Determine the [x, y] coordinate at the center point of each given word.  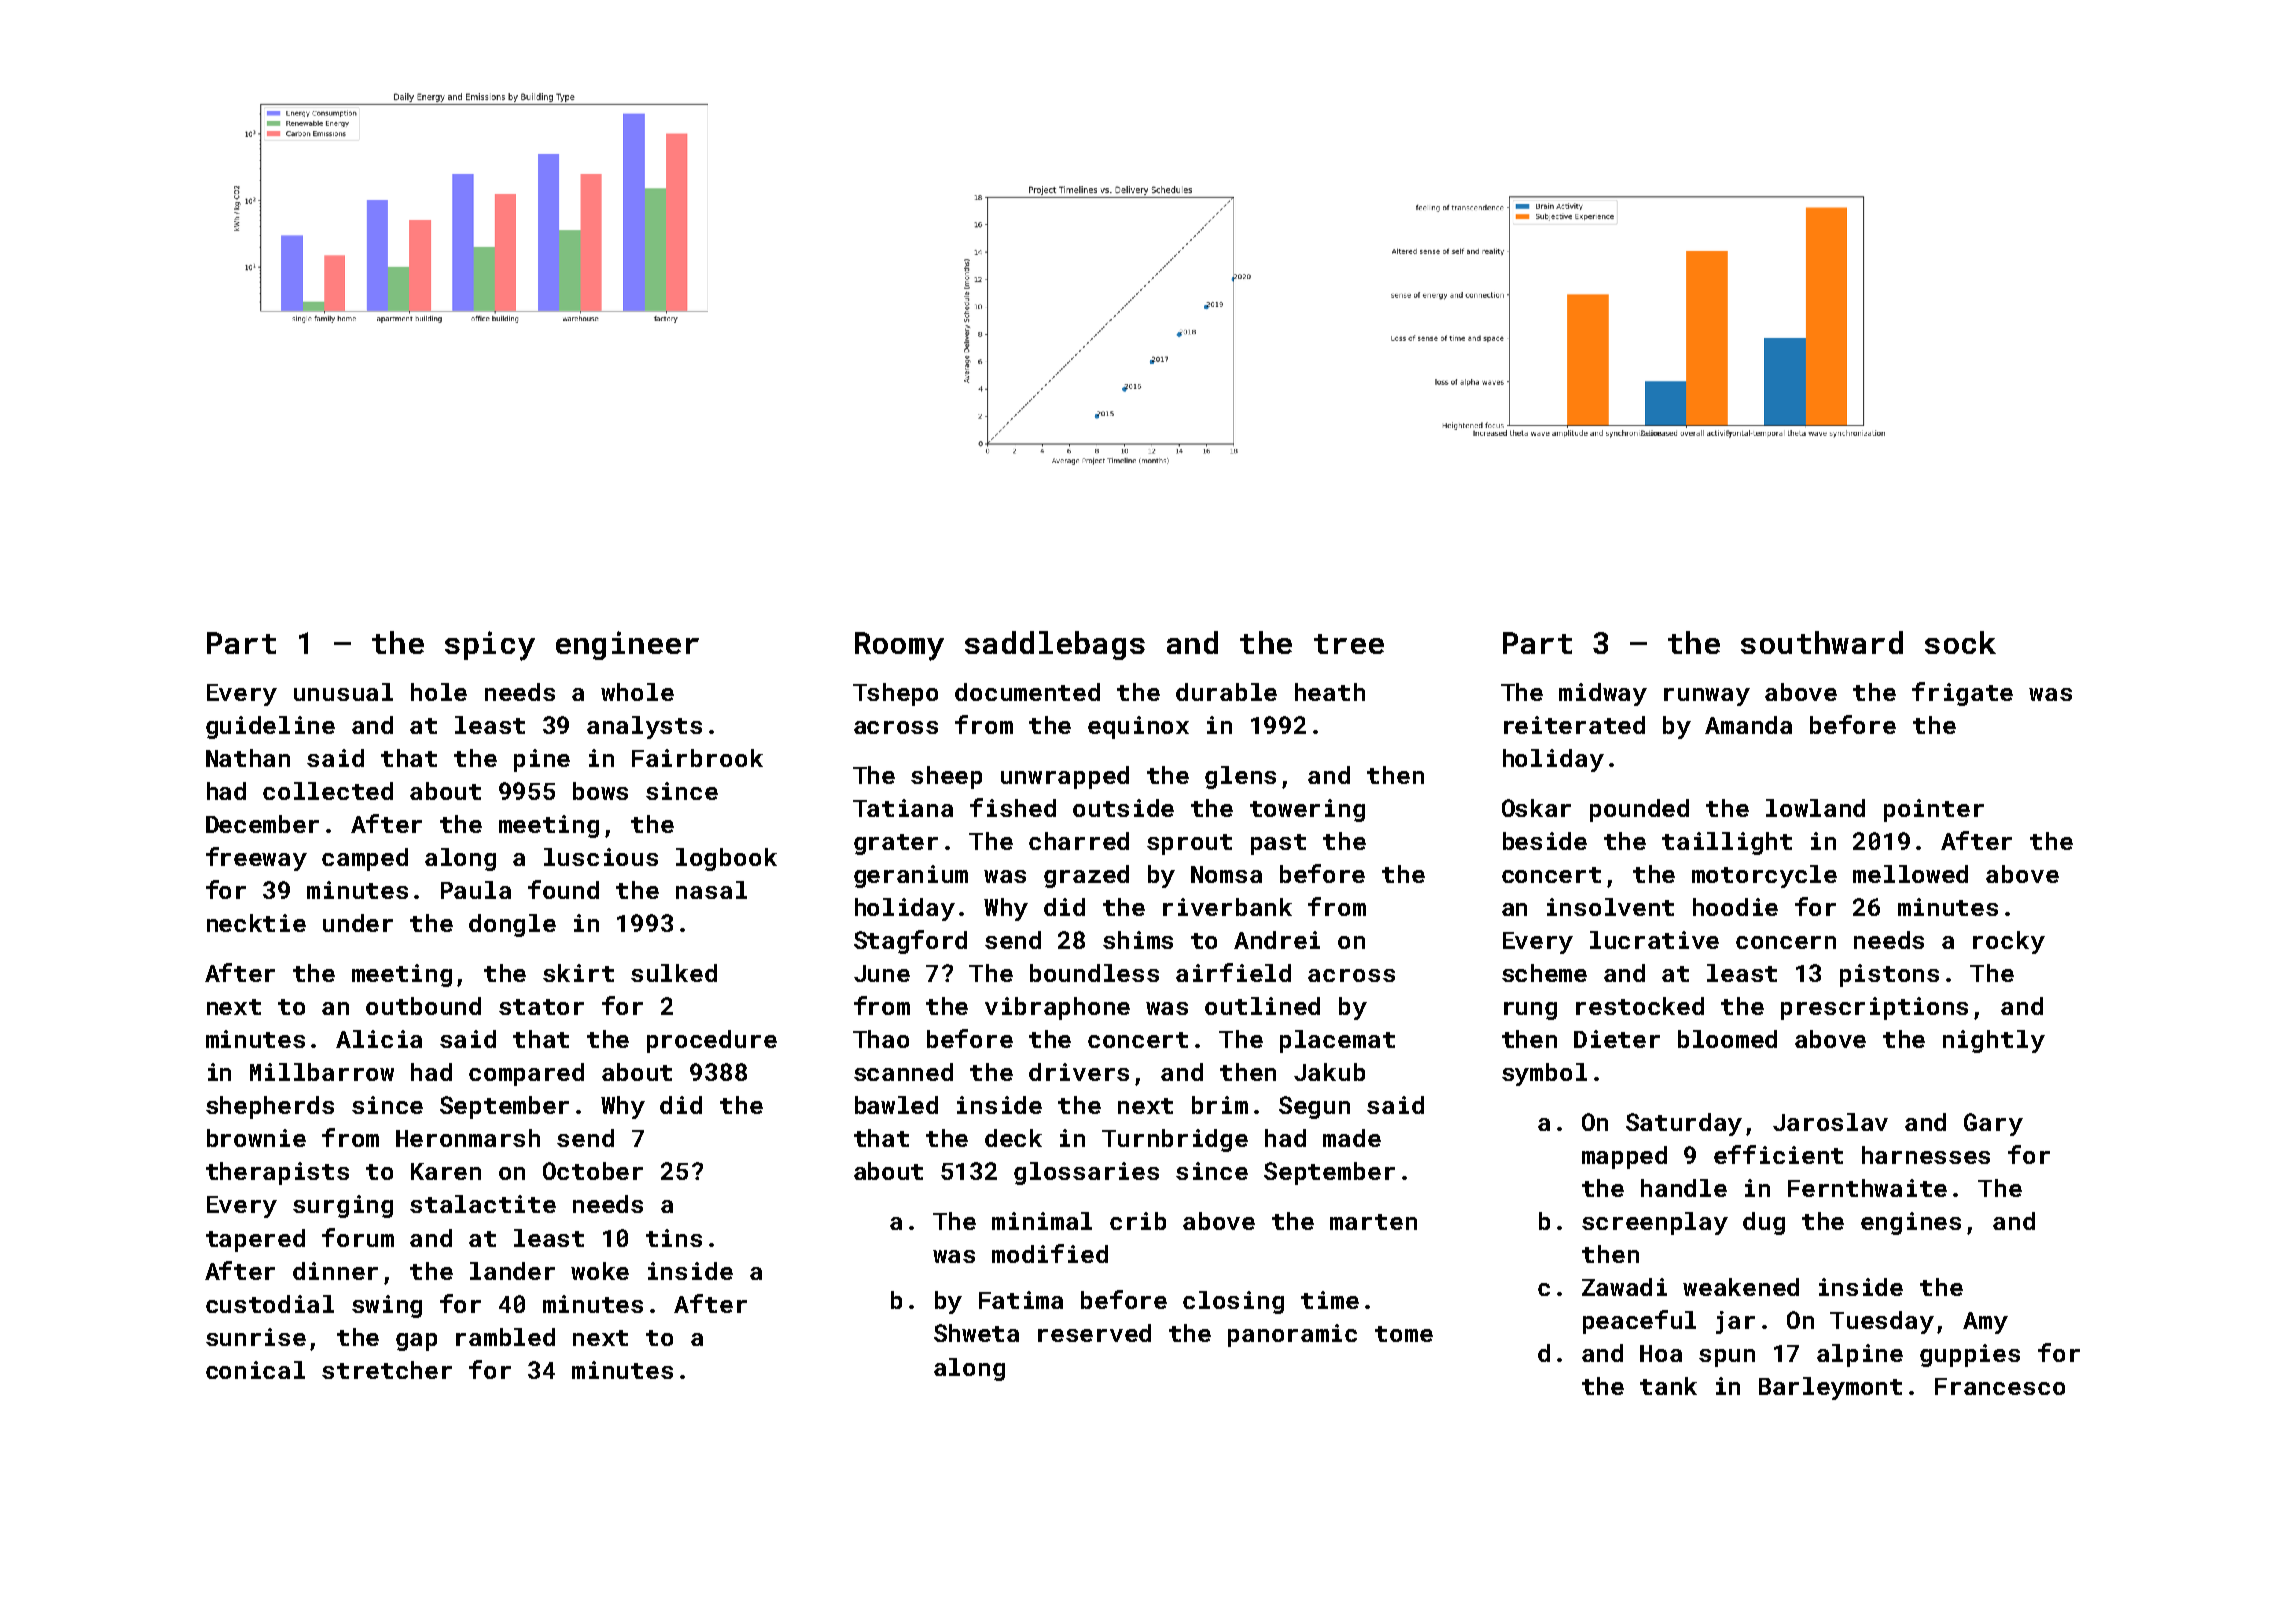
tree [1349, 644]
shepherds [270, 1107]
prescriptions [1874, 1008]
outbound [423, 1006]
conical [255, 1370]
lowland [1815, 808]
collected [328, 791]
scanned [903, 1072]
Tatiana [903, 808]
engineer [627, 645]
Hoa [1661, 1353]
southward [1822, 642]
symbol [1544, 1074]
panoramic [1292, 1335]
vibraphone [1057, 1008]
